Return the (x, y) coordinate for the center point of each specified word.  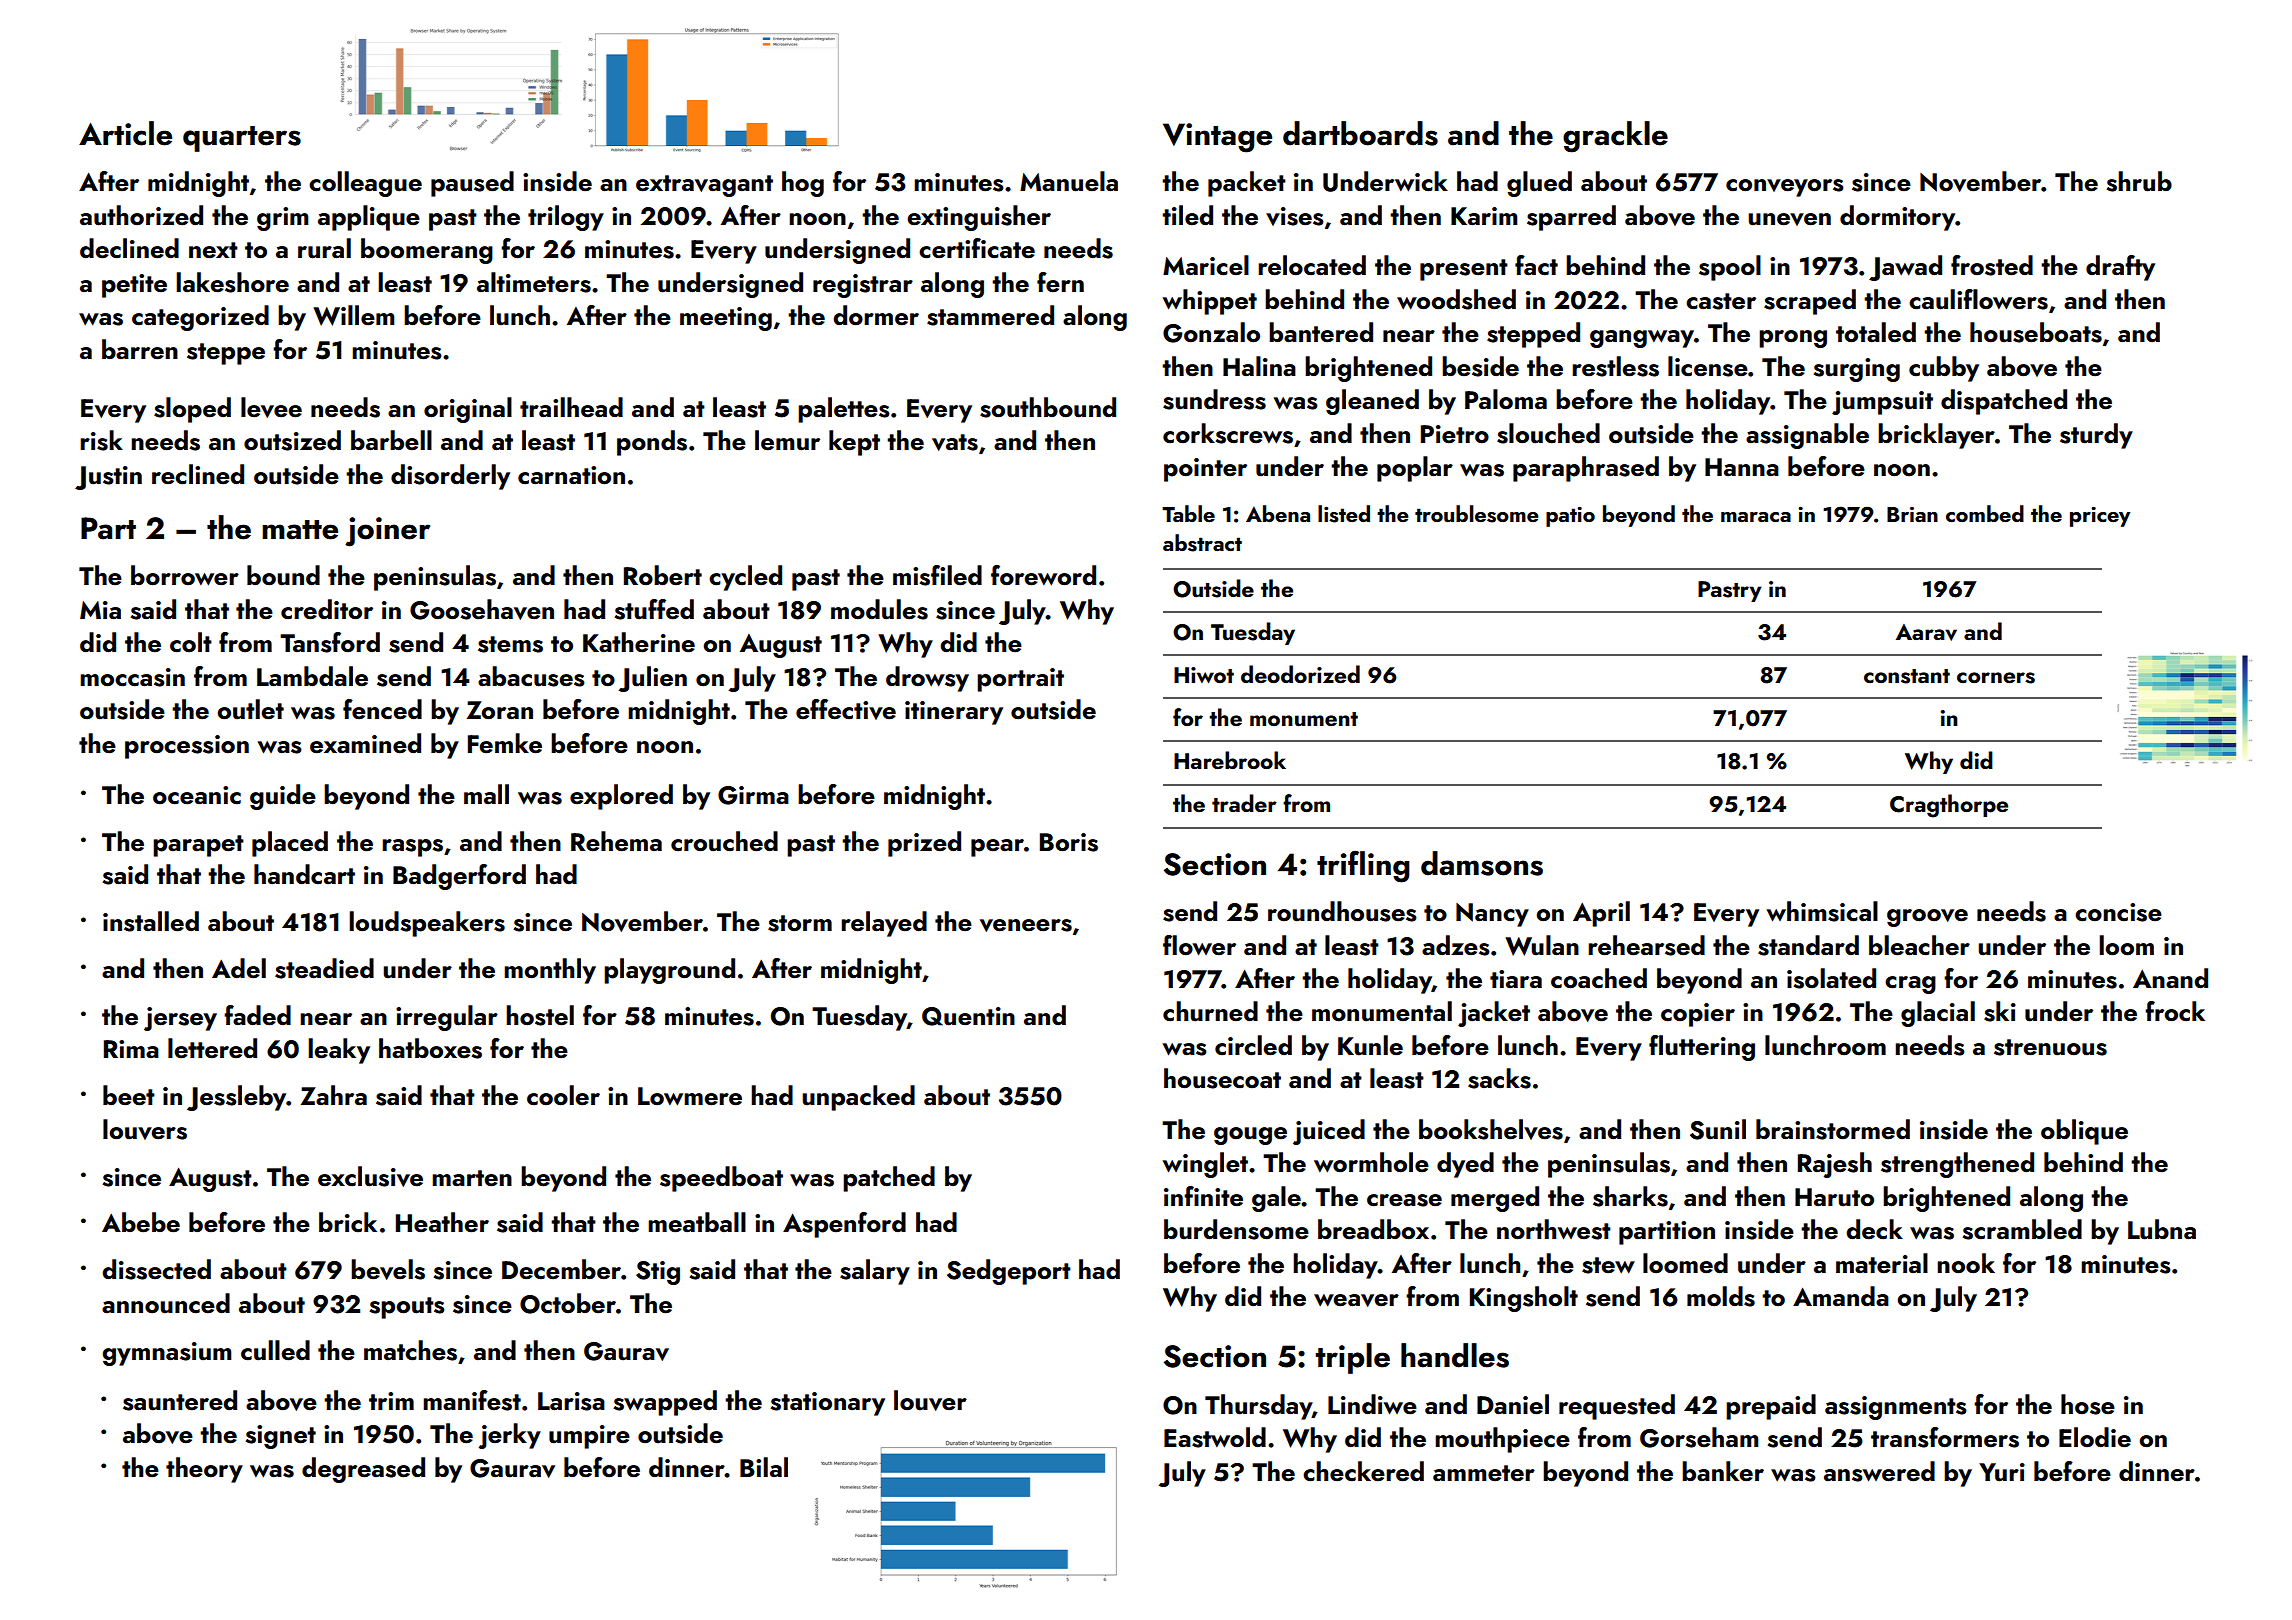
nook (1966, 1263)
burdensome (1236, 1229)
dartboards (1360, 133)
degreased (363, 1470)
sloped (192, 410)
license (1708, 366)
